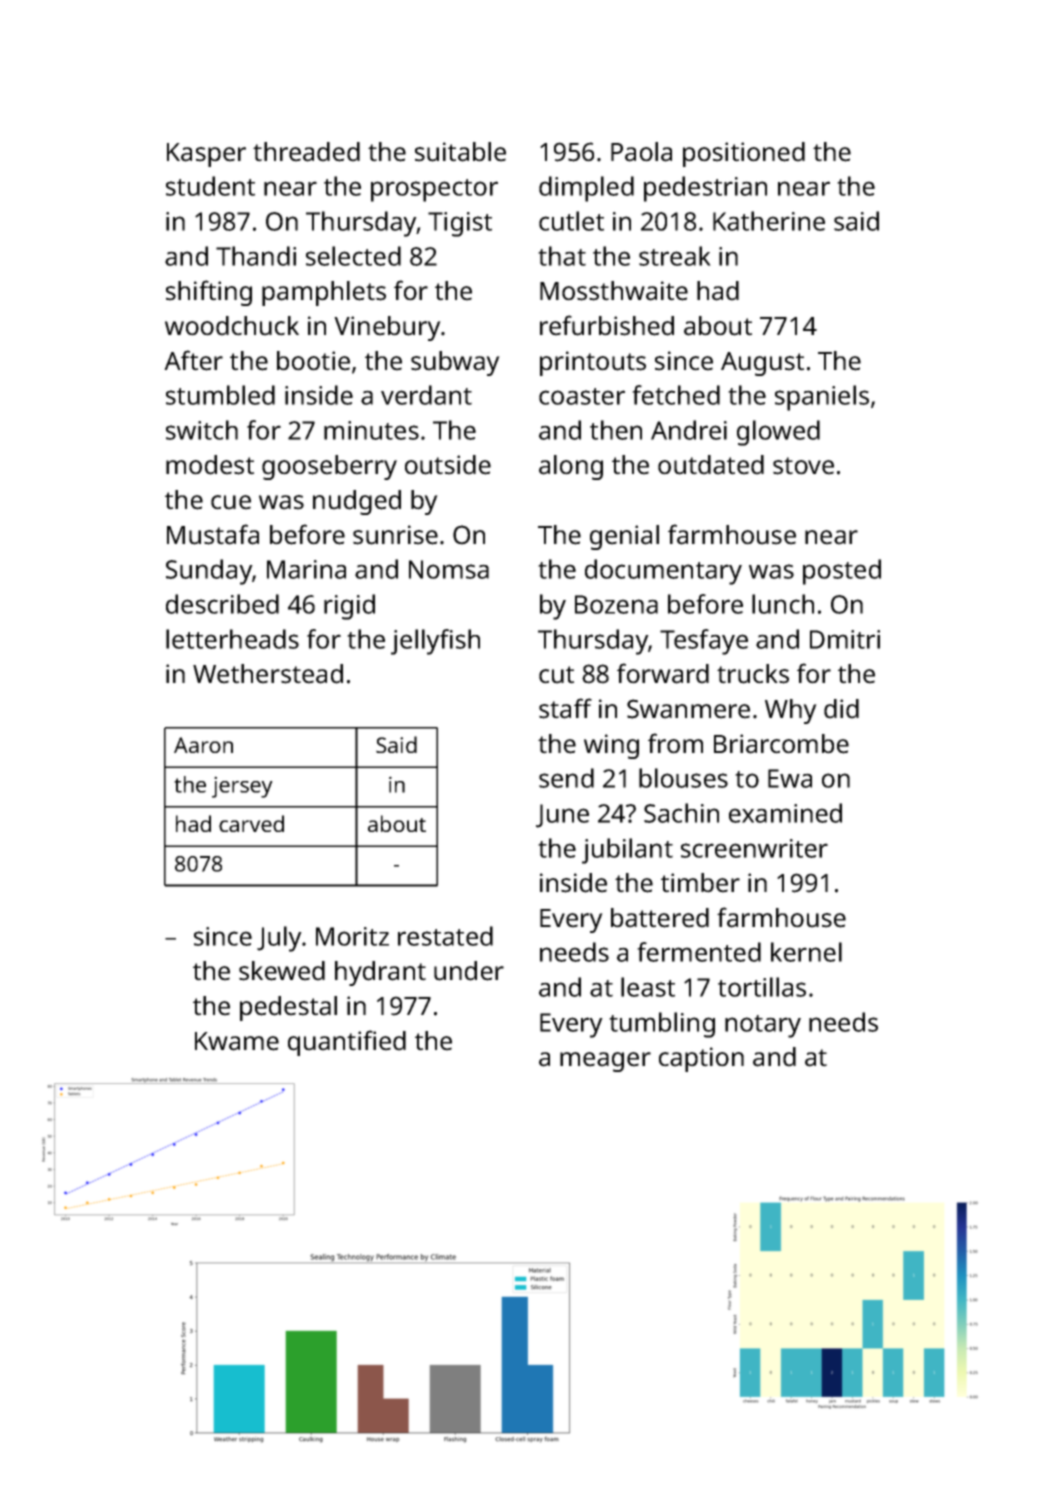 The width and height of the screenshot is (1049, 1490). What do you see at coordinates (565, 708) in the screenshot?
I see `staff` at bounding box center [565, 708].
